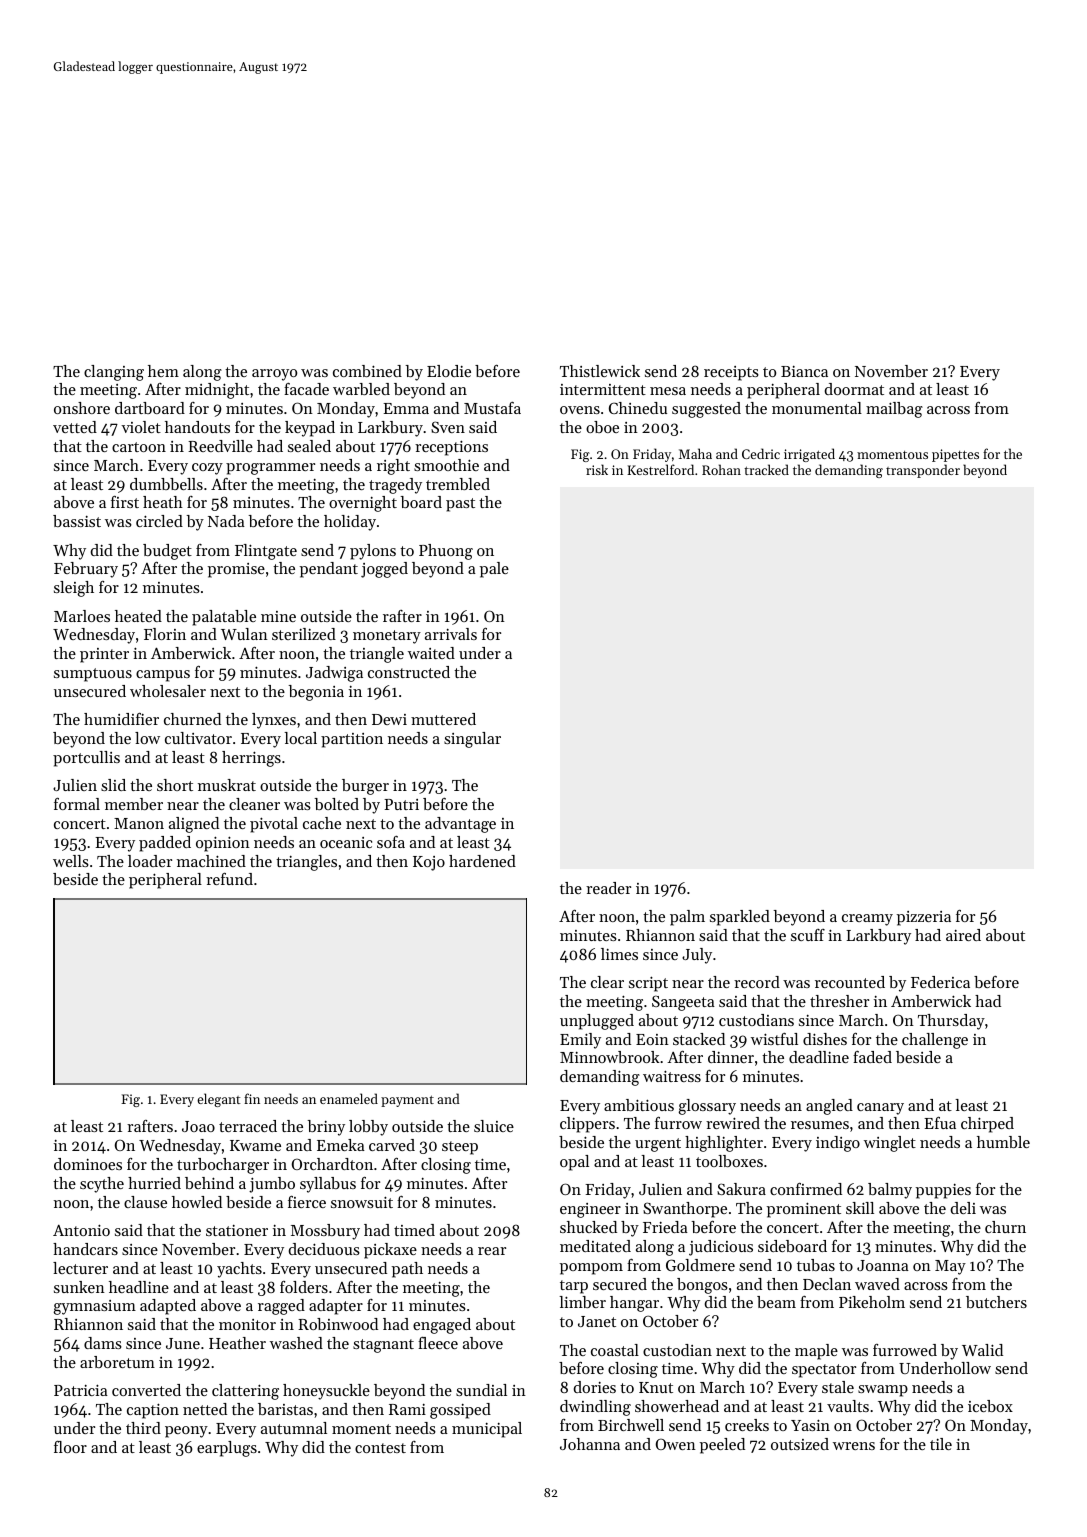 This image has height=1537, width=1087. What do you see at coordinates (229, 879) in the image?
I see `refund` at bounding box center [229, 879].
